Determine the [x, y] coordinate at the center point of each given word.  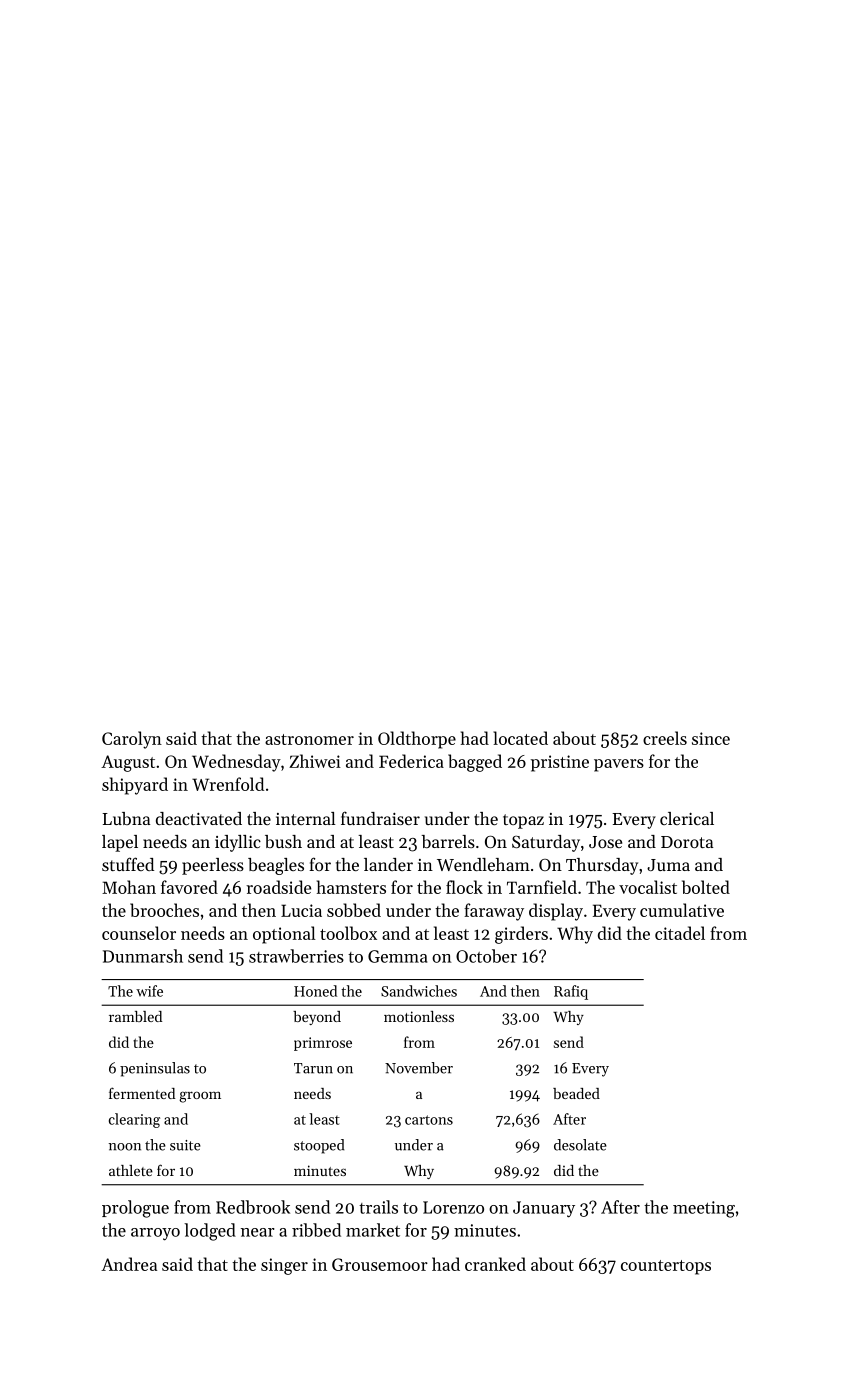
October [486, 956]
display [556, 912]
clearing [134, 1120]
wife [149, 991]
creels [665, 738]
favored [189, 887]
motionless [419, 1016]
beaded [576, 1093]
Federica [411, 761]
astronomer [309, 739]
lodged [210, 1232]
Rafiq [571, 992]
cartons [429, 1120]
